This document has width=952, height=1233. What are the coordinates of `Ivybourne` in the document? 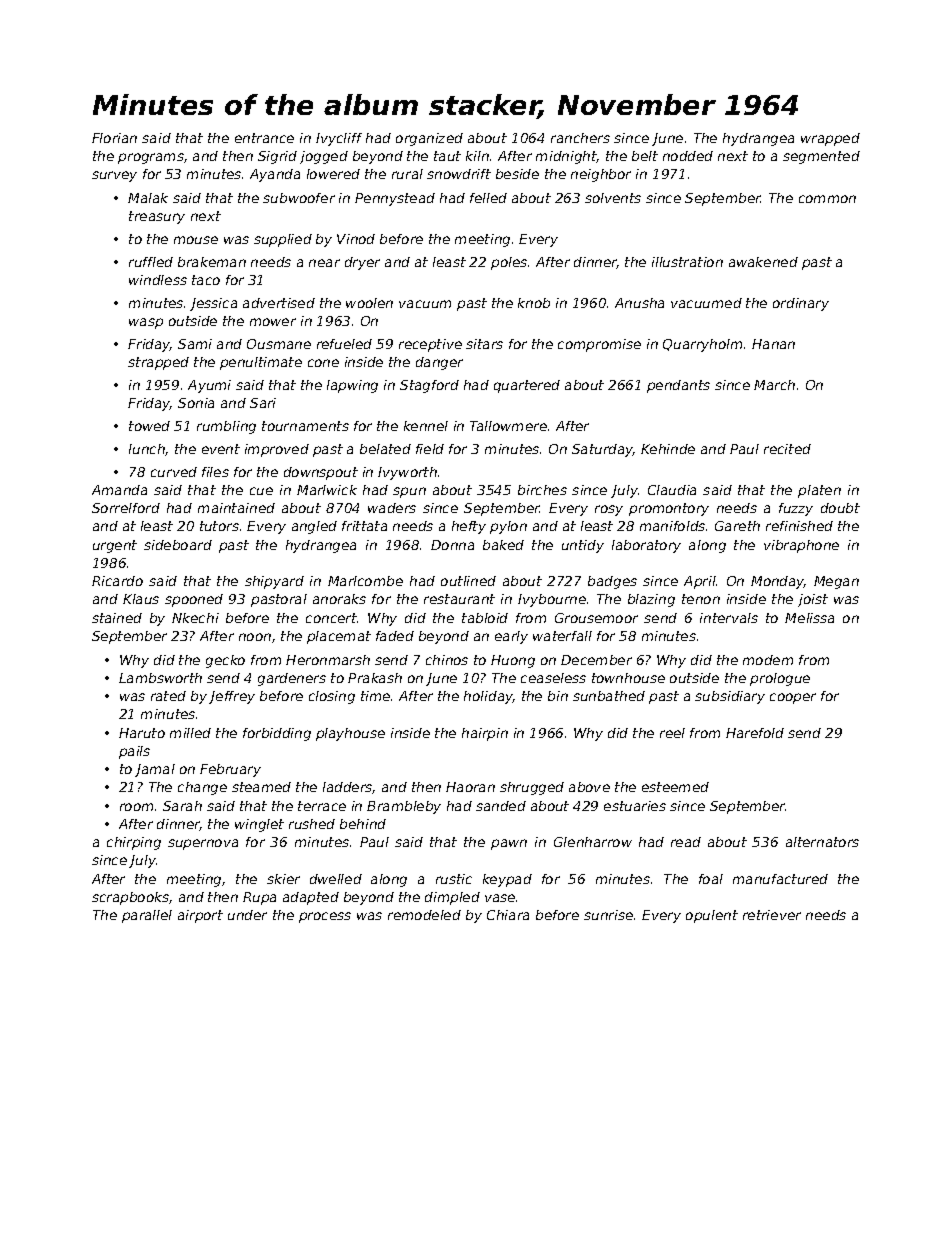 It's located at (552, 600).
